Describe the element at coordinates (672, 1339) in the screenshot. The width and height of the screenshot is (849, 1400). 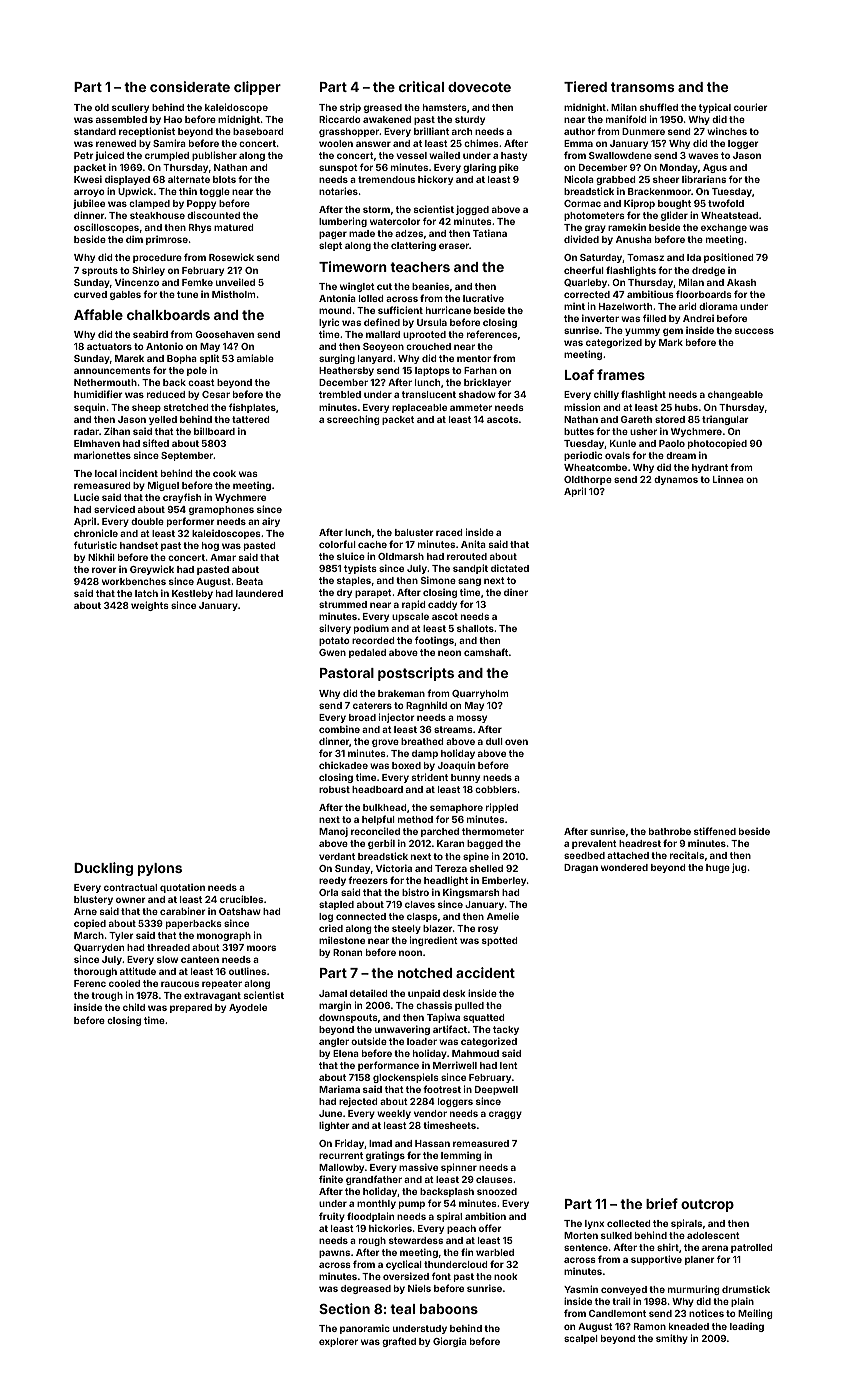
I see `smithy` at that location.
